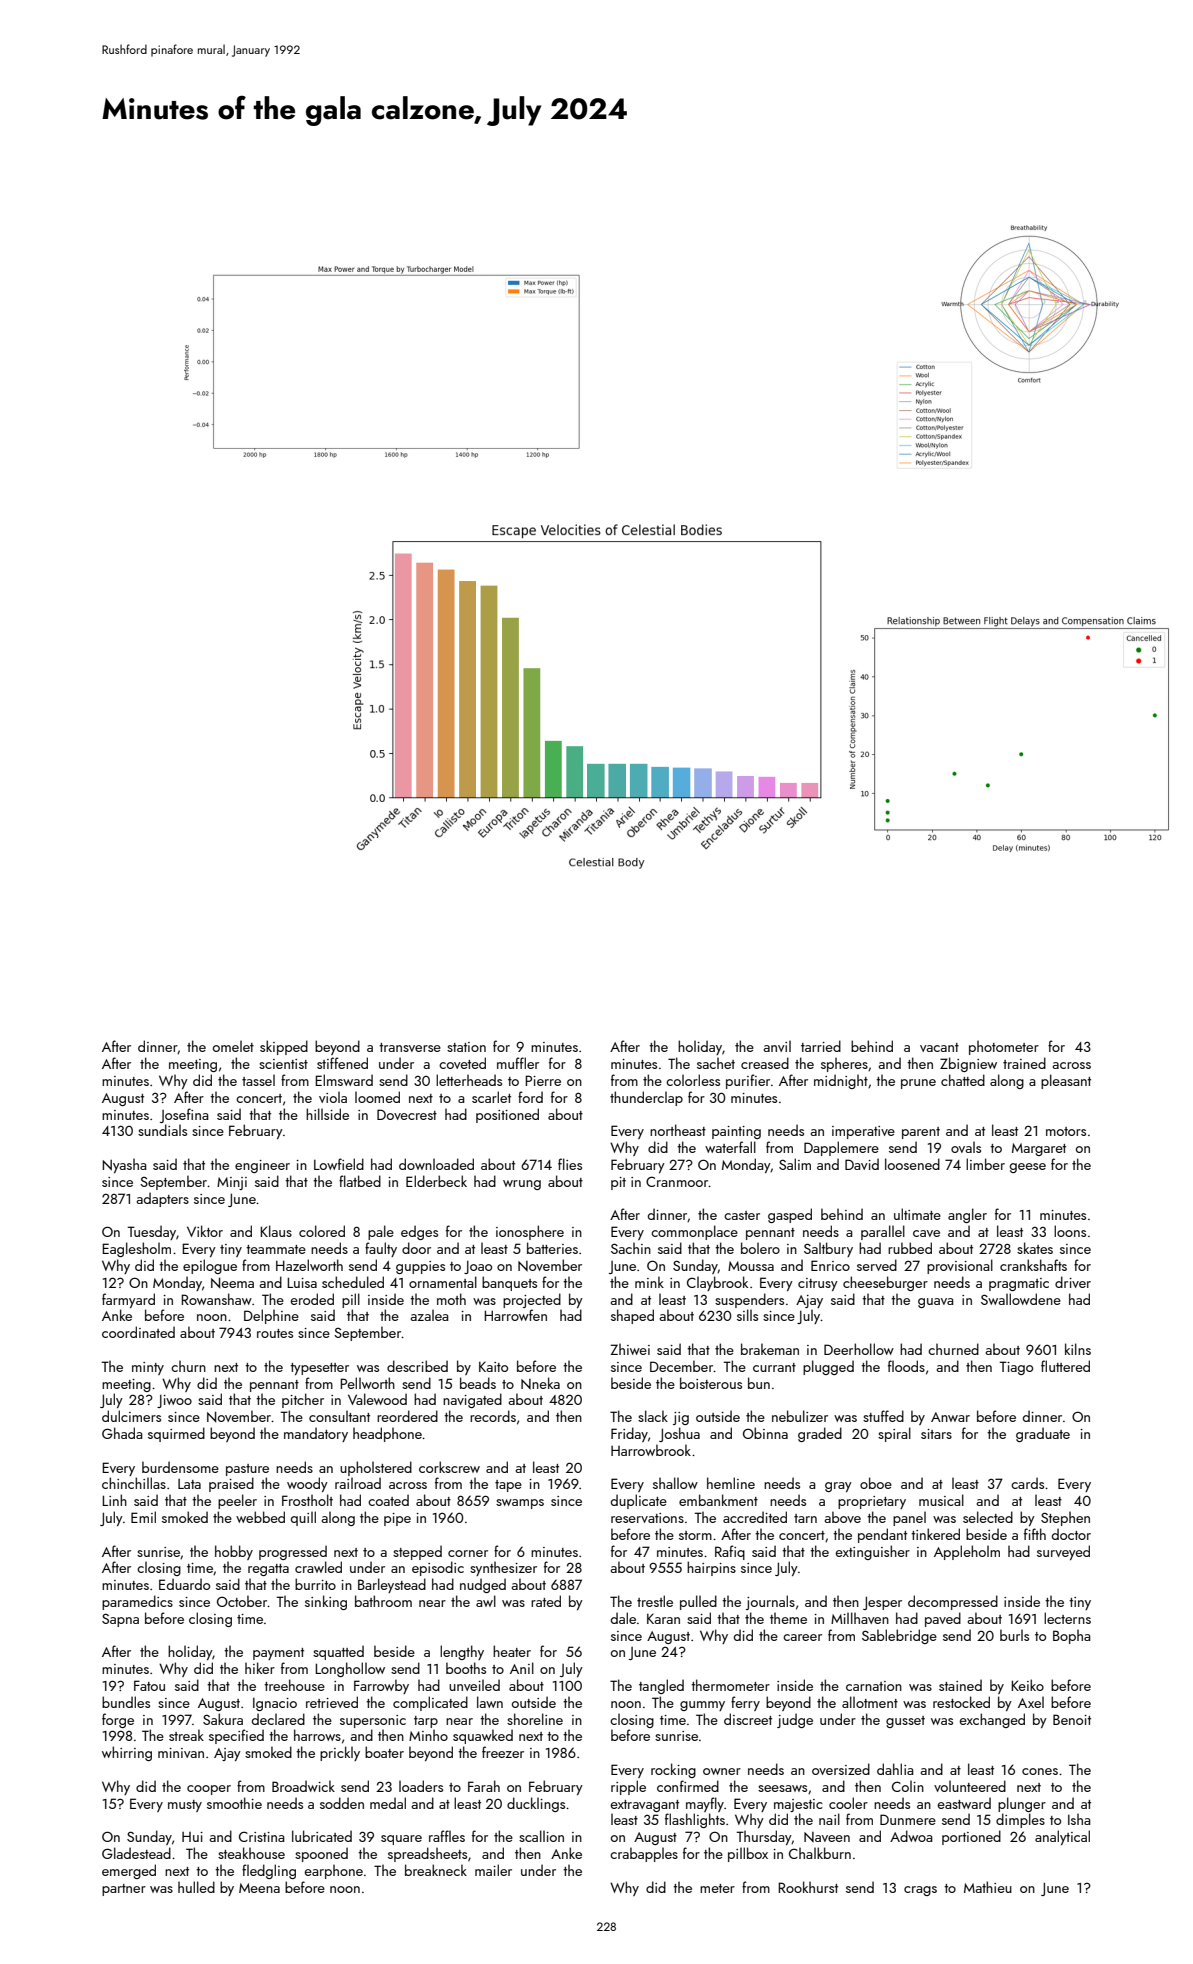  I want to click on Ghada, so click(122, 1433).
